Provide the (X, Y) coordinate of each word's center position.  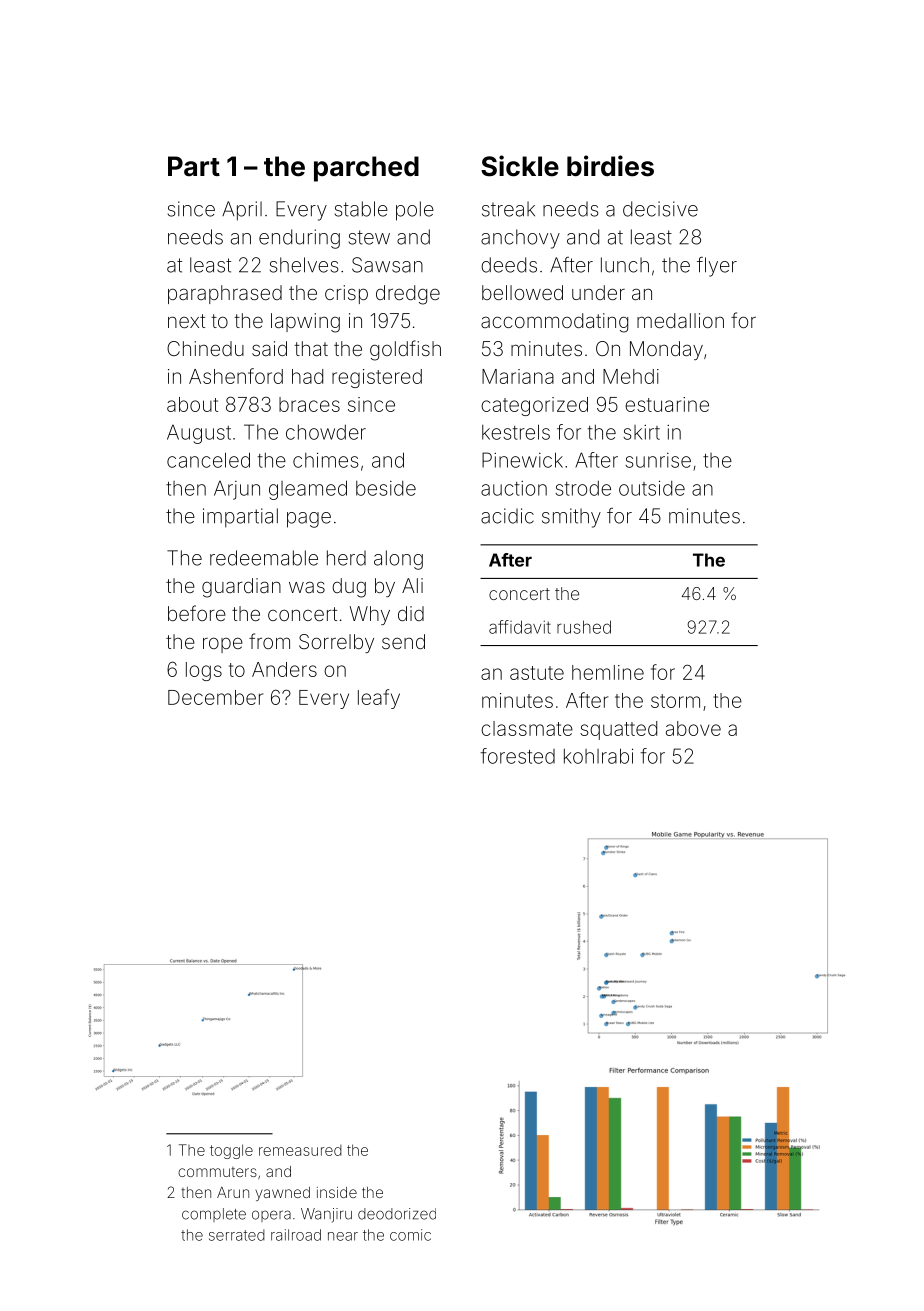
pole (415, 211)
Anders (284, 669)
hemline (608, 672)
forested (518, 756)
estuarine (667, 404)
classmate (527, 728)
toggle (231, 1151)
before (197, 613)
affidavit (520, 627)
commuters (217, 1172)
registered (377, 378)
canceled (208, 460)
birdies (610, 166)
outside (652, 488)
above (693, 728)
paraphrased (225, 294)
